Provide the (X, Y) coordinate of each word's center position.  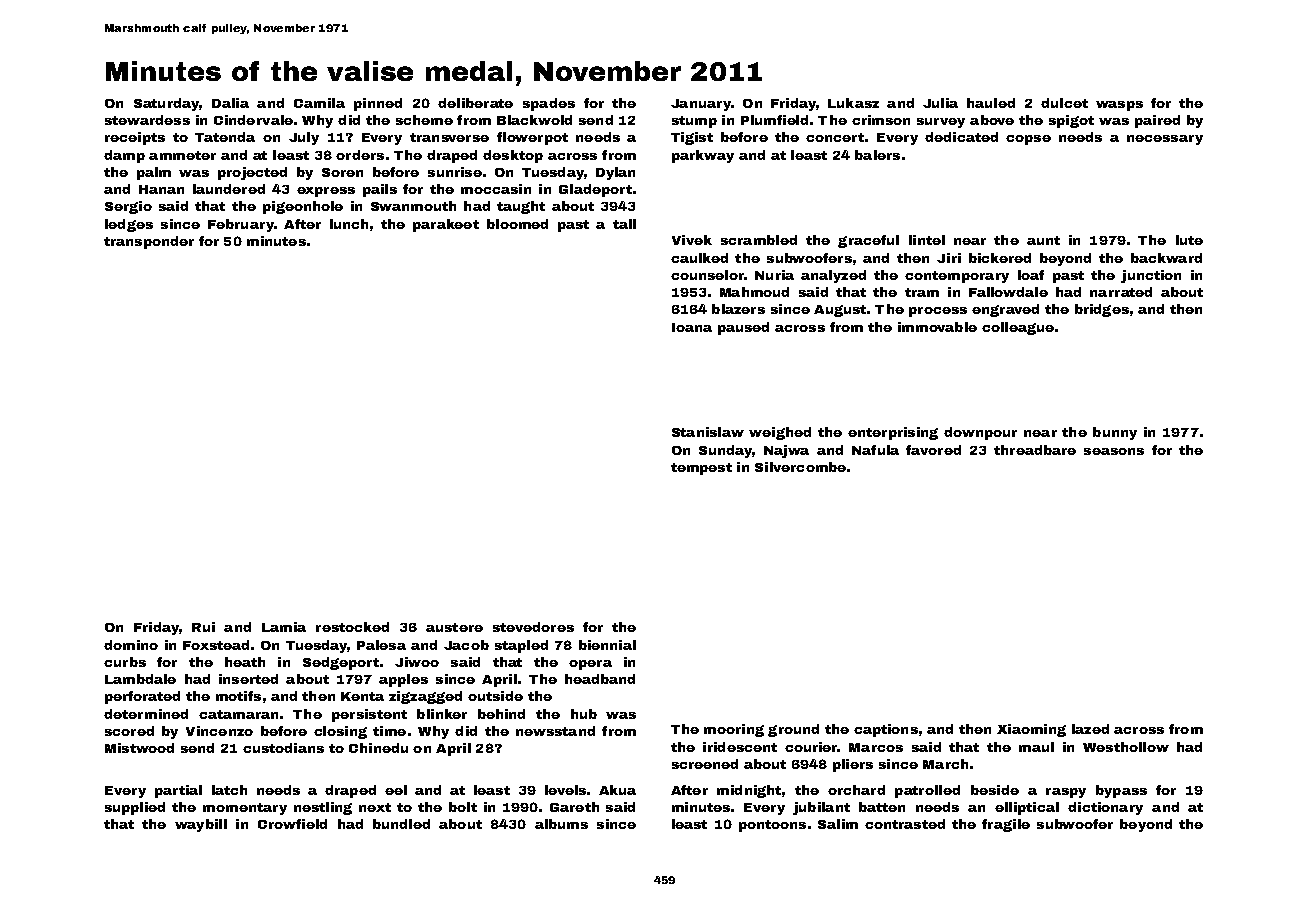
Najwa (786, 451)
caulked (699, 258)
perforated (142, 697)
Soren (342, 172)
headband (600, 679)
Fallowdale (1008, 292)
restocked (352, 627)
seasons (1114, 451)
